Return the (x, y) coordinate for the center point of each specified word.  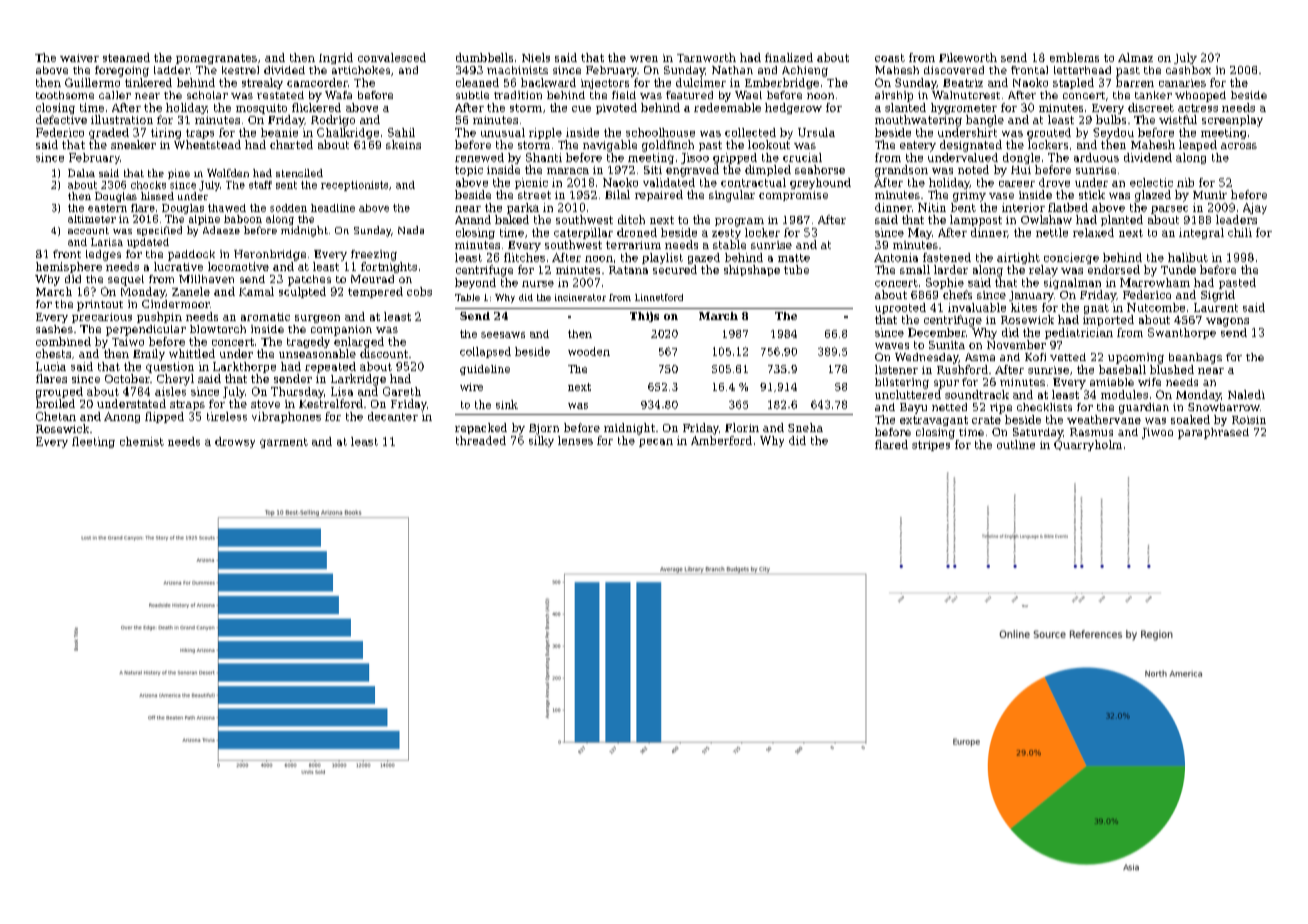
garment (284, 443)
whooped (1200, 96)
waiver (79, 58)
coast (890, 58)
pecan (656, 443)
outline (1016, 444)
